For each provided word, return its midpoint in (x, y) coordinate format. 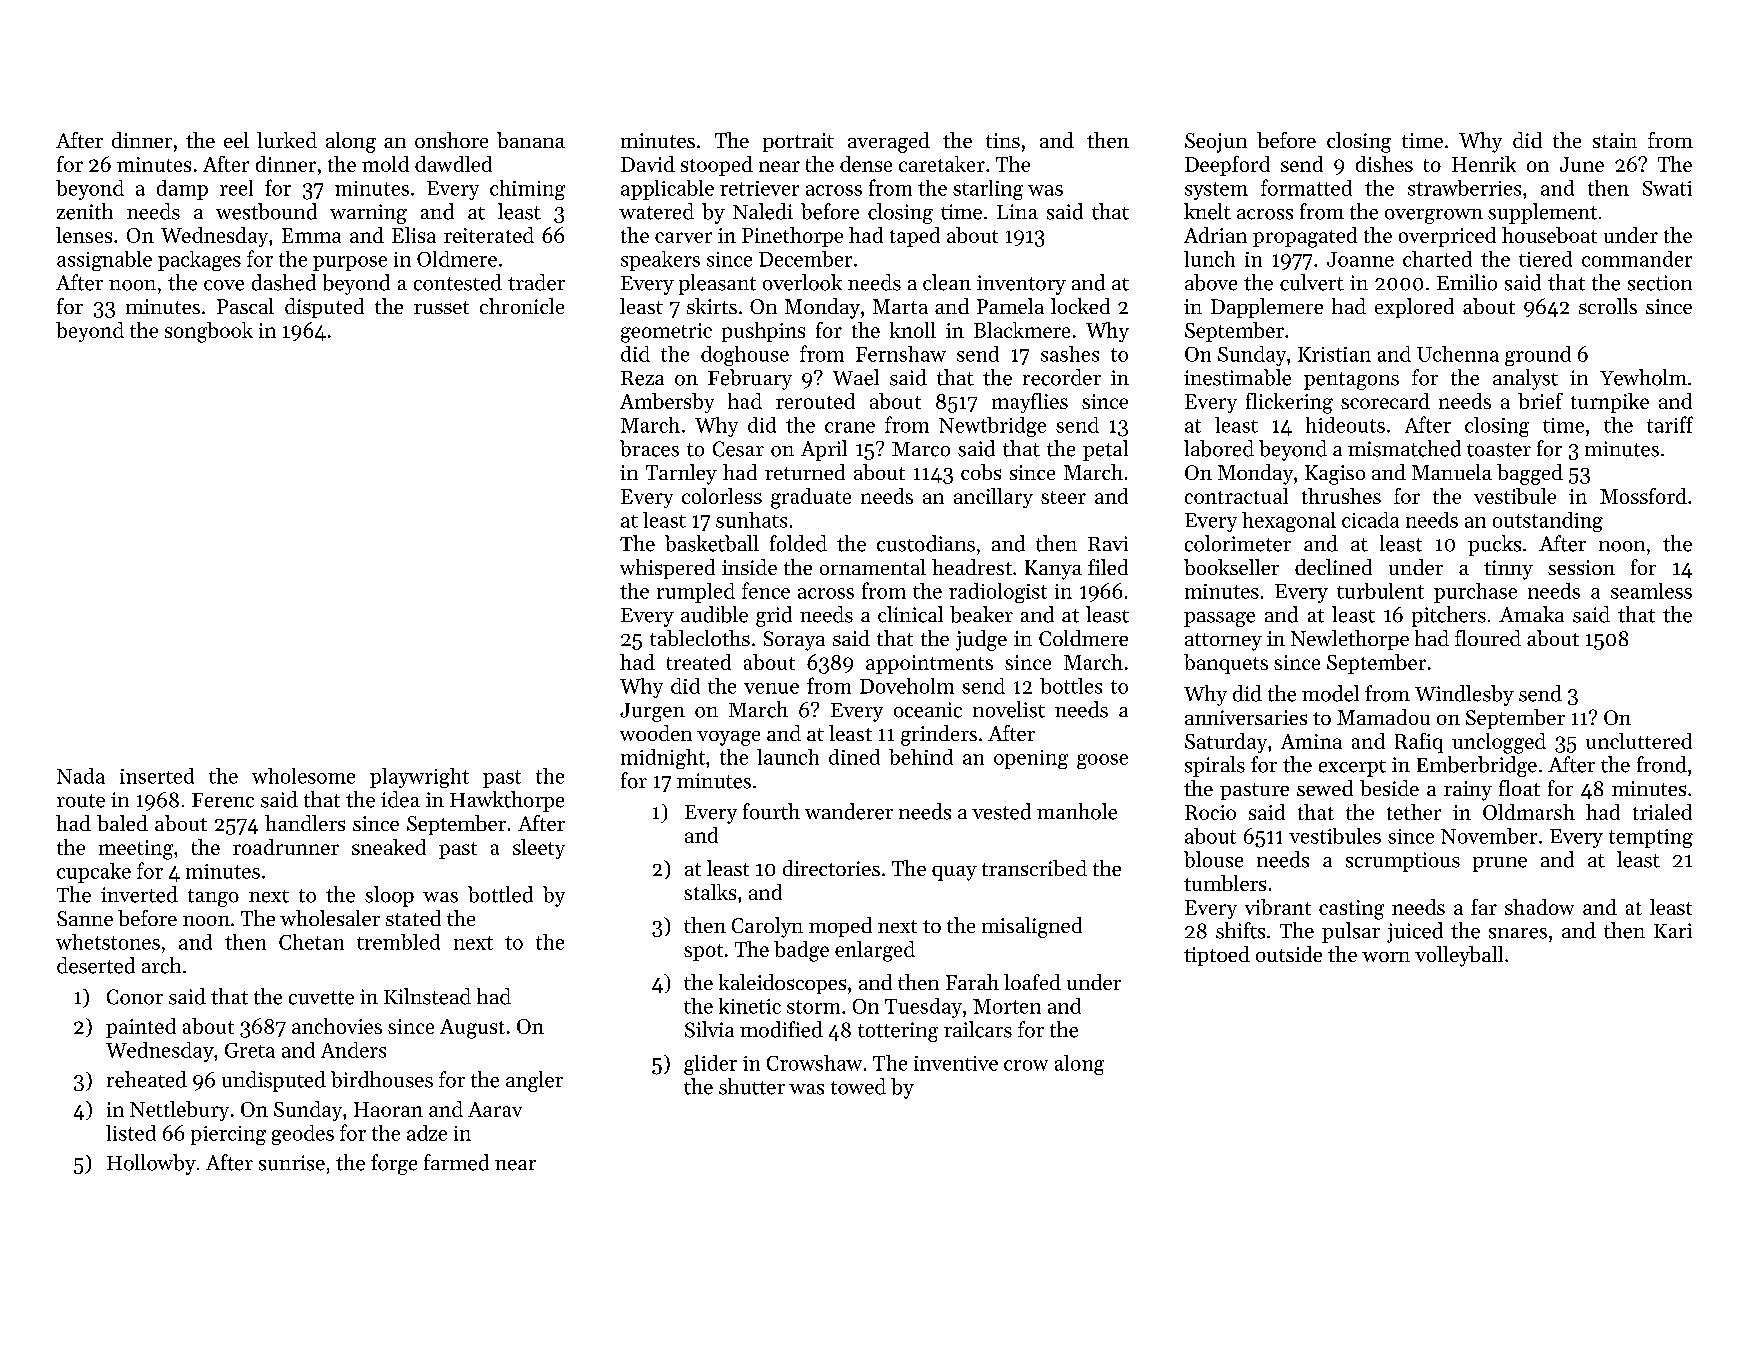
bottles (1071, 686)
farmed (456, 1162)
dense (866, 164)
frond (1662, 764)
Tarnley (681, 474)
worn (1386, 957)
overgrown (1434, 216)
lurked (287, 140)
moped (840, 927)
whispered (667, 569)
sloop (389, 896)
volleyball (1459, 956)
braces (649, 448)
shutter (752, 1086)
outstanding (1548, 522)
